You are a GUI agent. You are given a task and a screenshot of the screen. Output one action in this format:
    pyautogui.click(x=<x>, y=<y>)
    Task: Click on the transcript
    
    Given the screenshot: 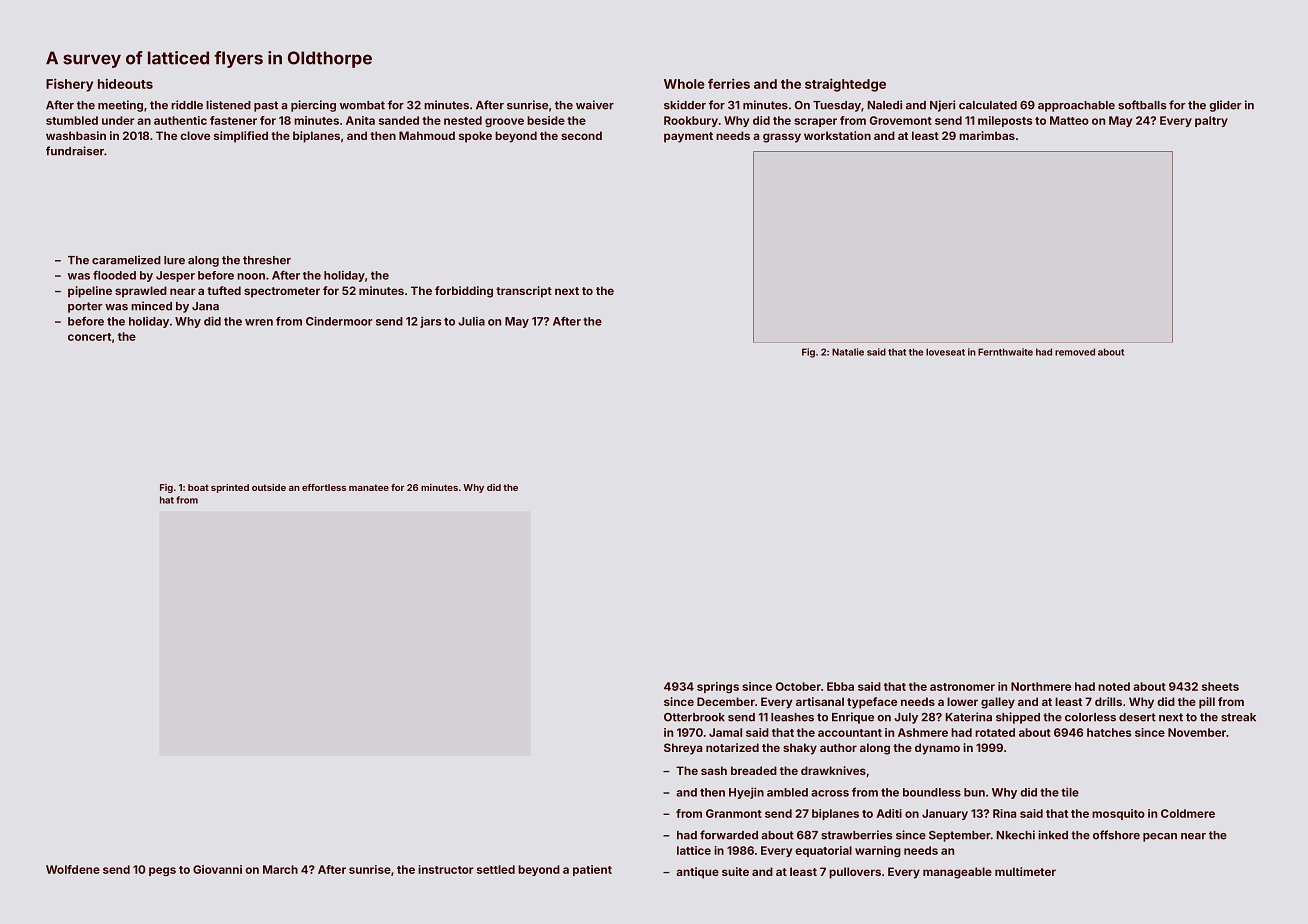 What is the action you would take?
    pyautogui.click(x=524, y=292)
